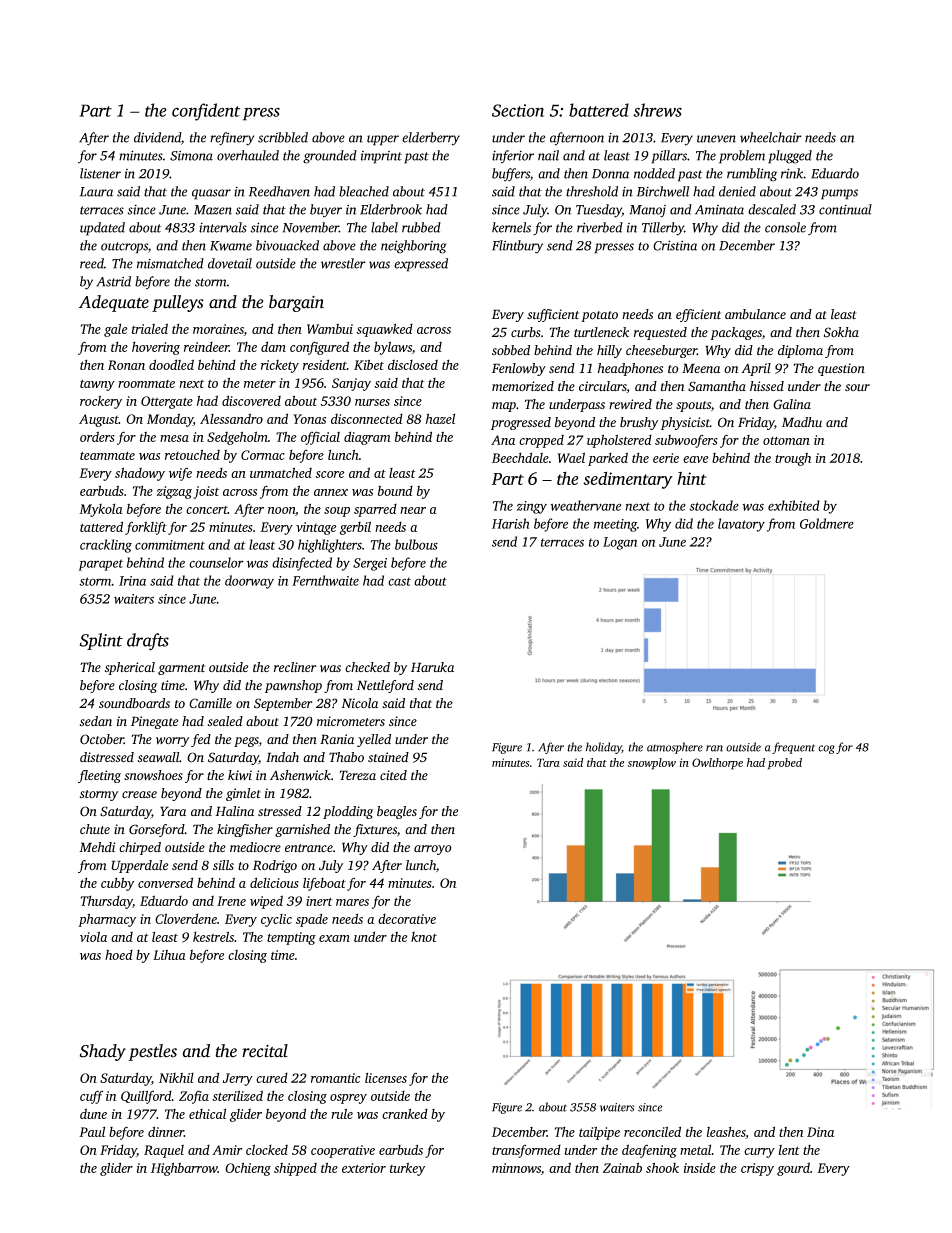  I want to click on clocked, so click(267, 1149).
